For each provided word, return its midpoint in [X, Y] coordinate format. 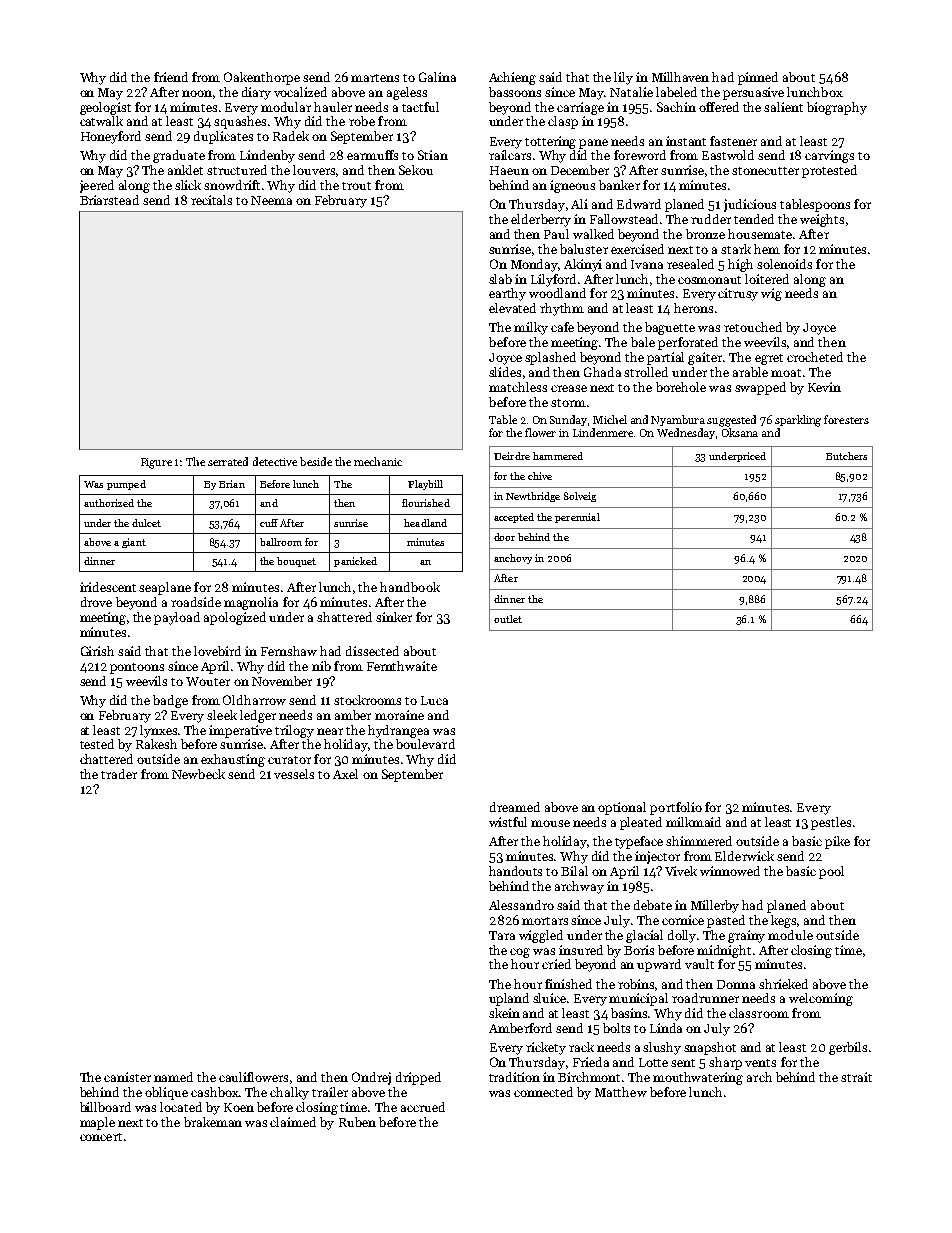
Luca [434, 700]
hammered [558, 456]
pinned [758, 78]
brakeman [213, 1122]
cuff [269, 523]
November [282, 681]
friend [171, 77]
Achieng [512, 78]
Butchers [846, 456]
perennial [577, 518]
